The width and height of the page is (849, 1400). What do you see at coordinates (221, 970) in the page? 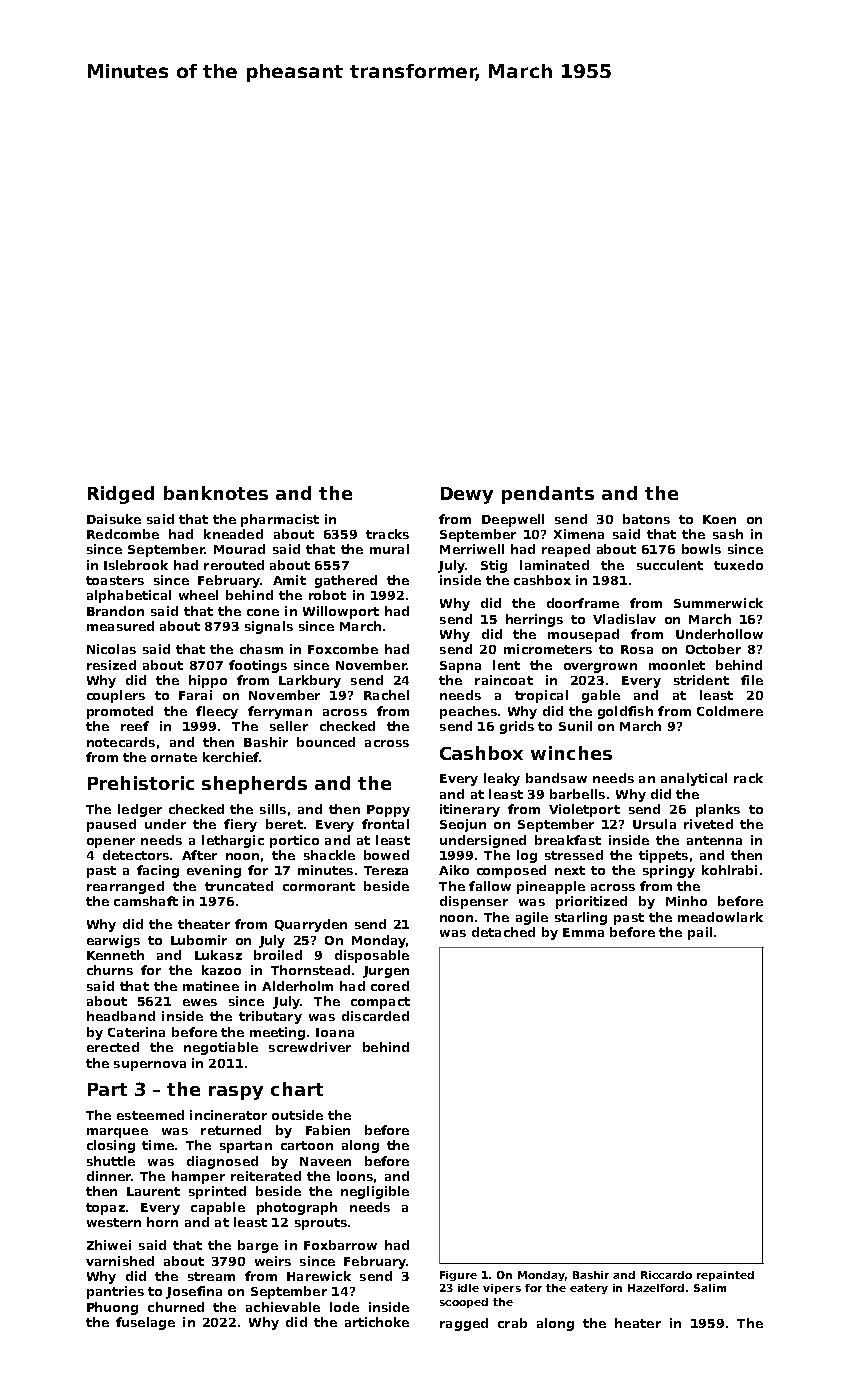
I see `kazoo` at bounding box center [221, 970].
